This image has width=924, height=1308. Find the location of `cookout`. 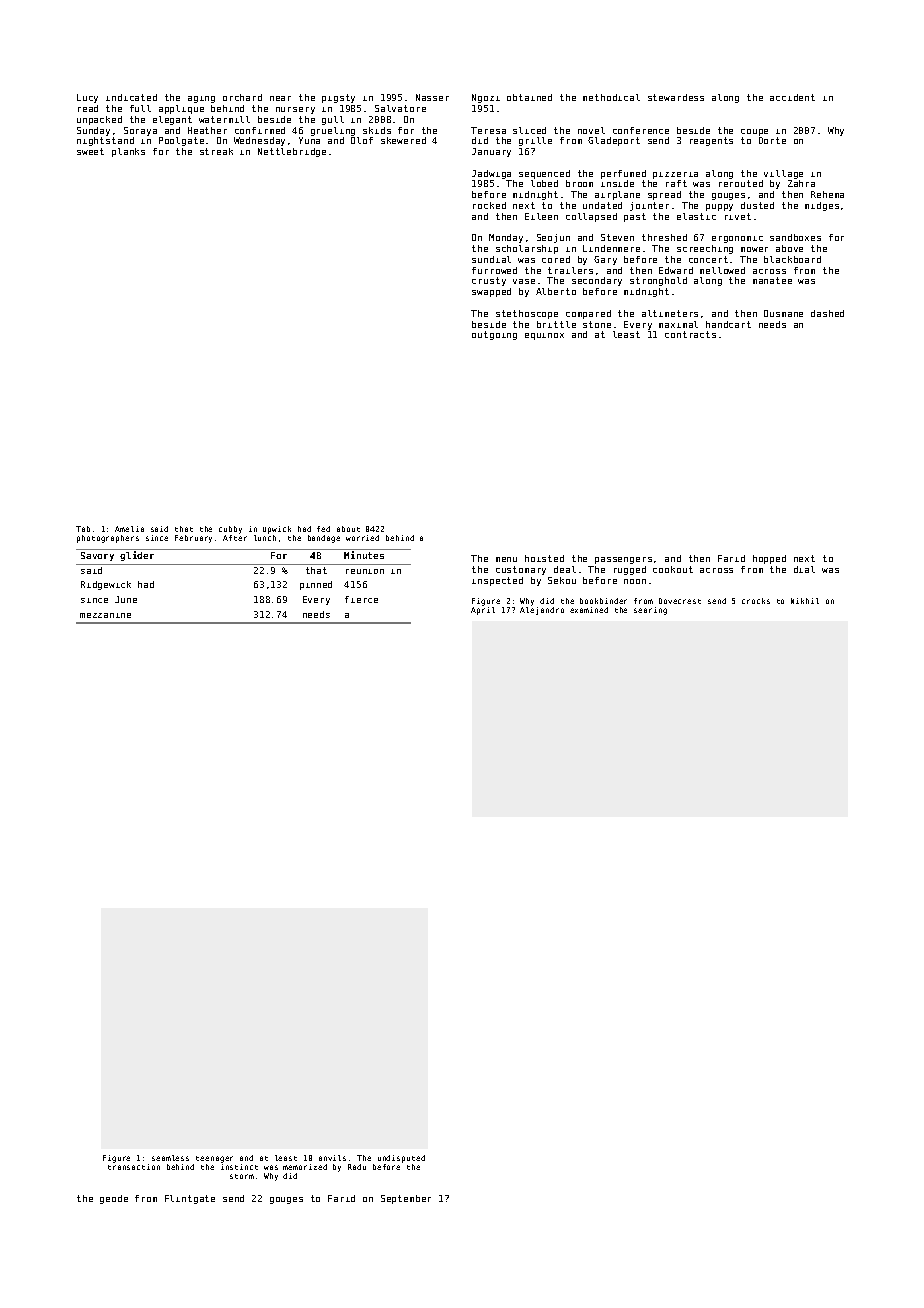

cookout is located at coordinates (673, 569).
